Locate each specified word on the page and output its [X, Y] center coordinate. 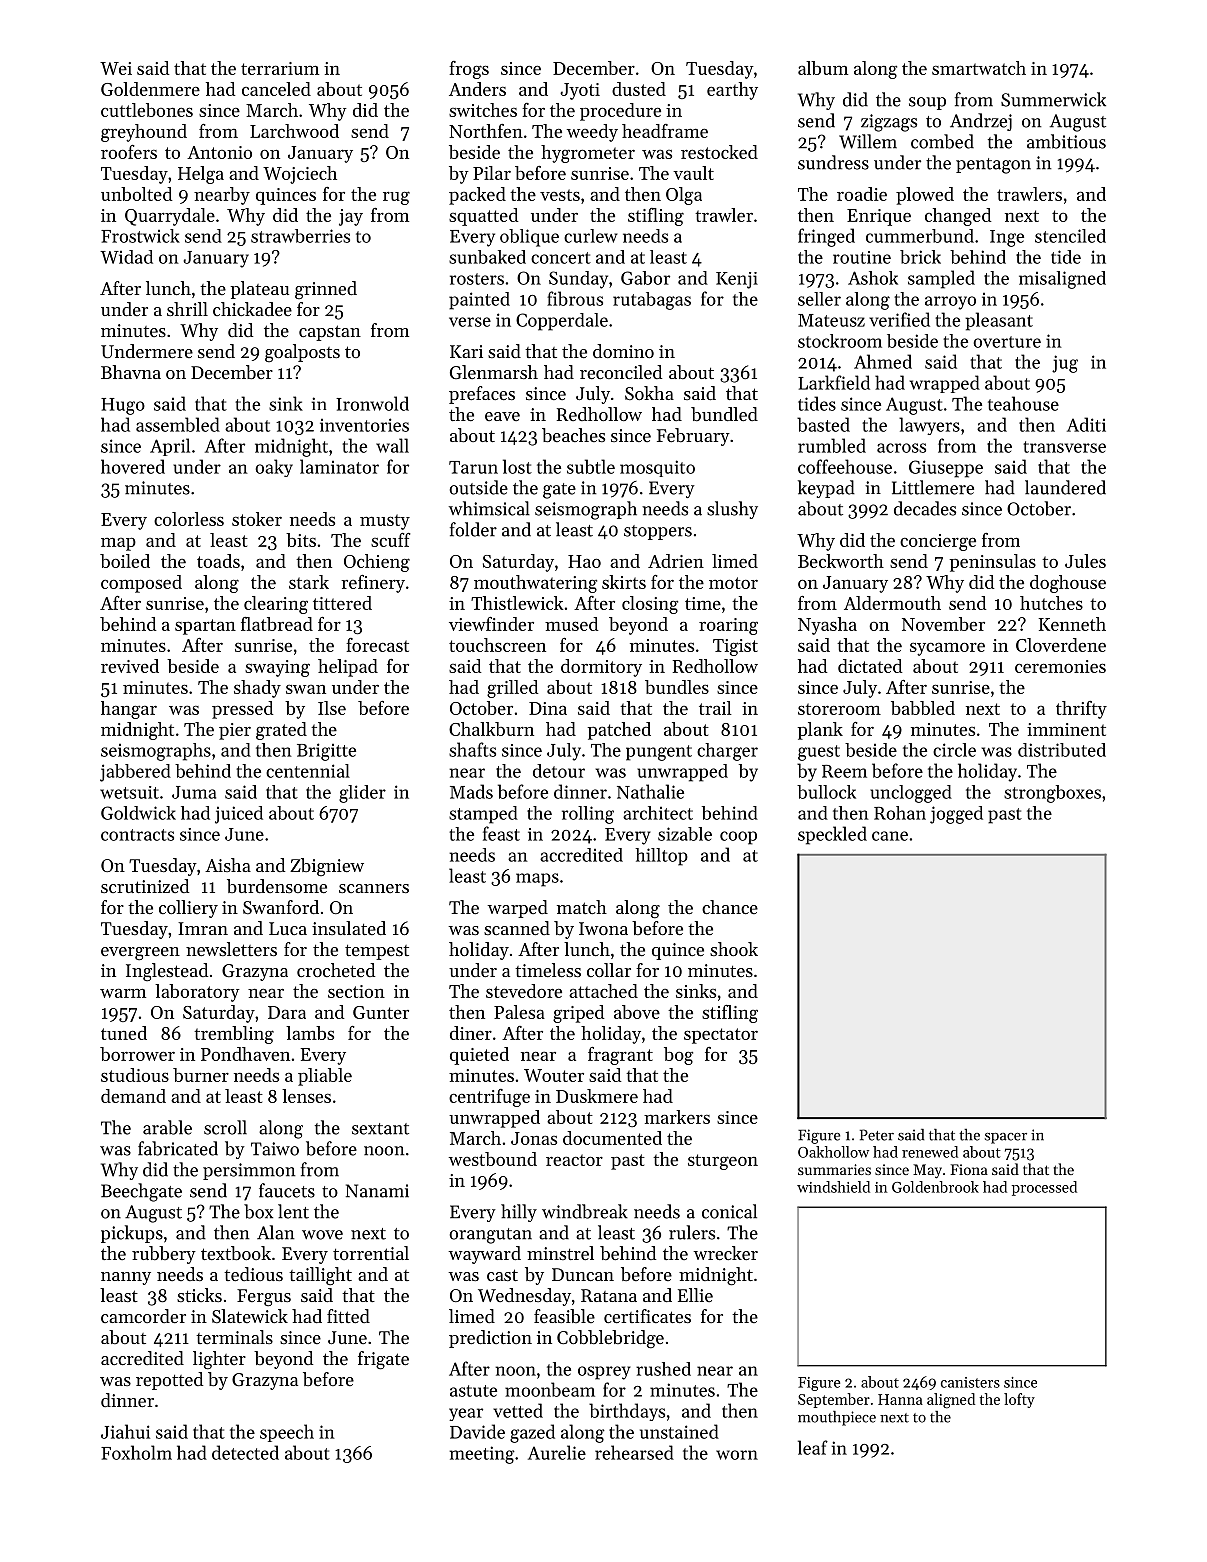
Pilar [492, 173]
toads [218, 561]
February [693, 437]
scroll [225, 1127]
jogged [956, 815]
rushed [663, 1369]
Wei [116, 68]
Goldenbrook [935, 1187]
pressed [242, 710]
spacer [1006, 1138]
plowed [925, 196]
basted [823, 424]
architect [658, 813]
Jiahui [125, 1431]
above [637, 1012]
